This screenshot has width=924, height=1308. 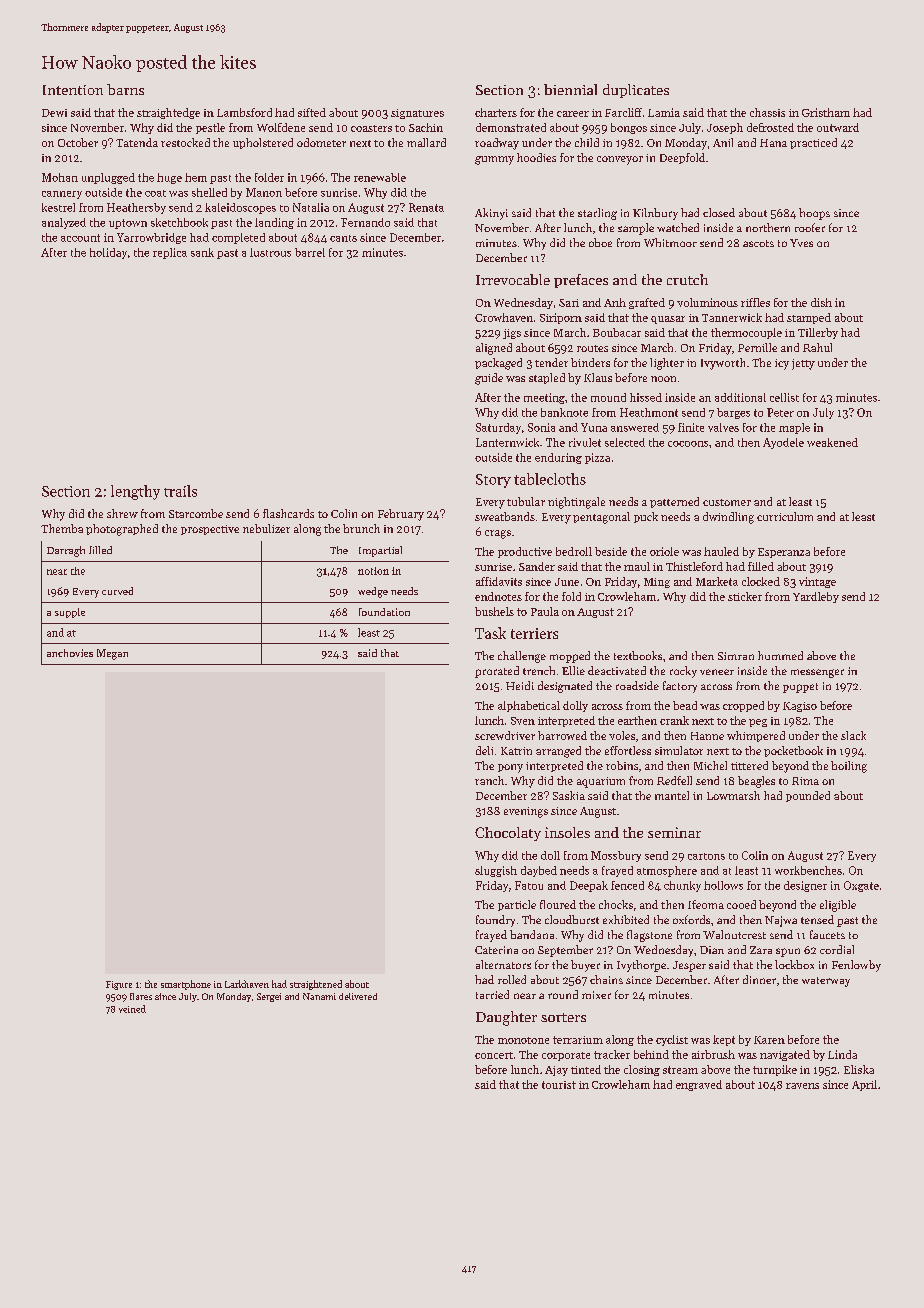 I want to click on Megan, so click(x=112, y=654).
